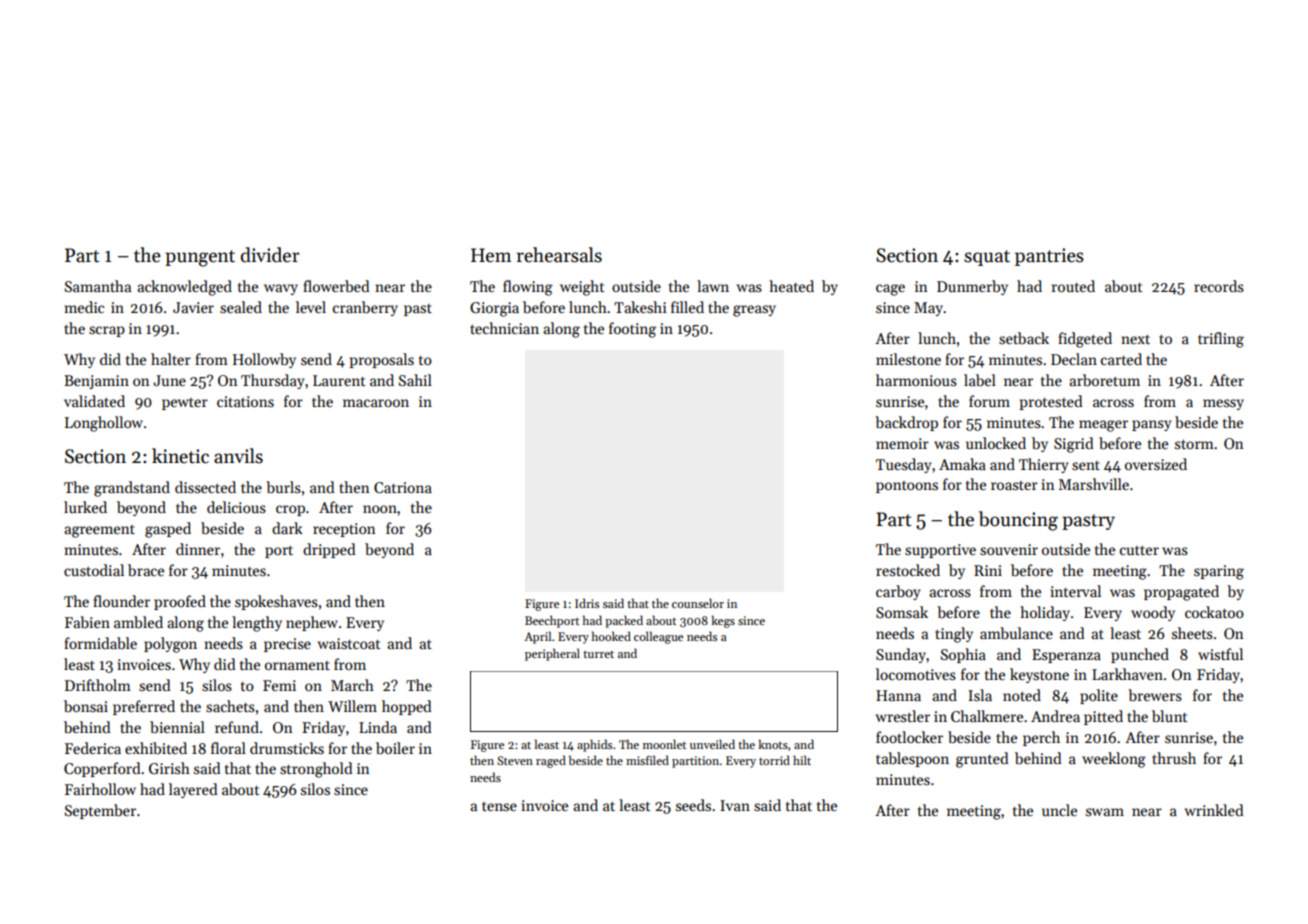 Image resolution: width=1308 pixels, height=924 pixels. Describe the element at coordinates (1220, 654) in the image. I see `wistful` at that location.
